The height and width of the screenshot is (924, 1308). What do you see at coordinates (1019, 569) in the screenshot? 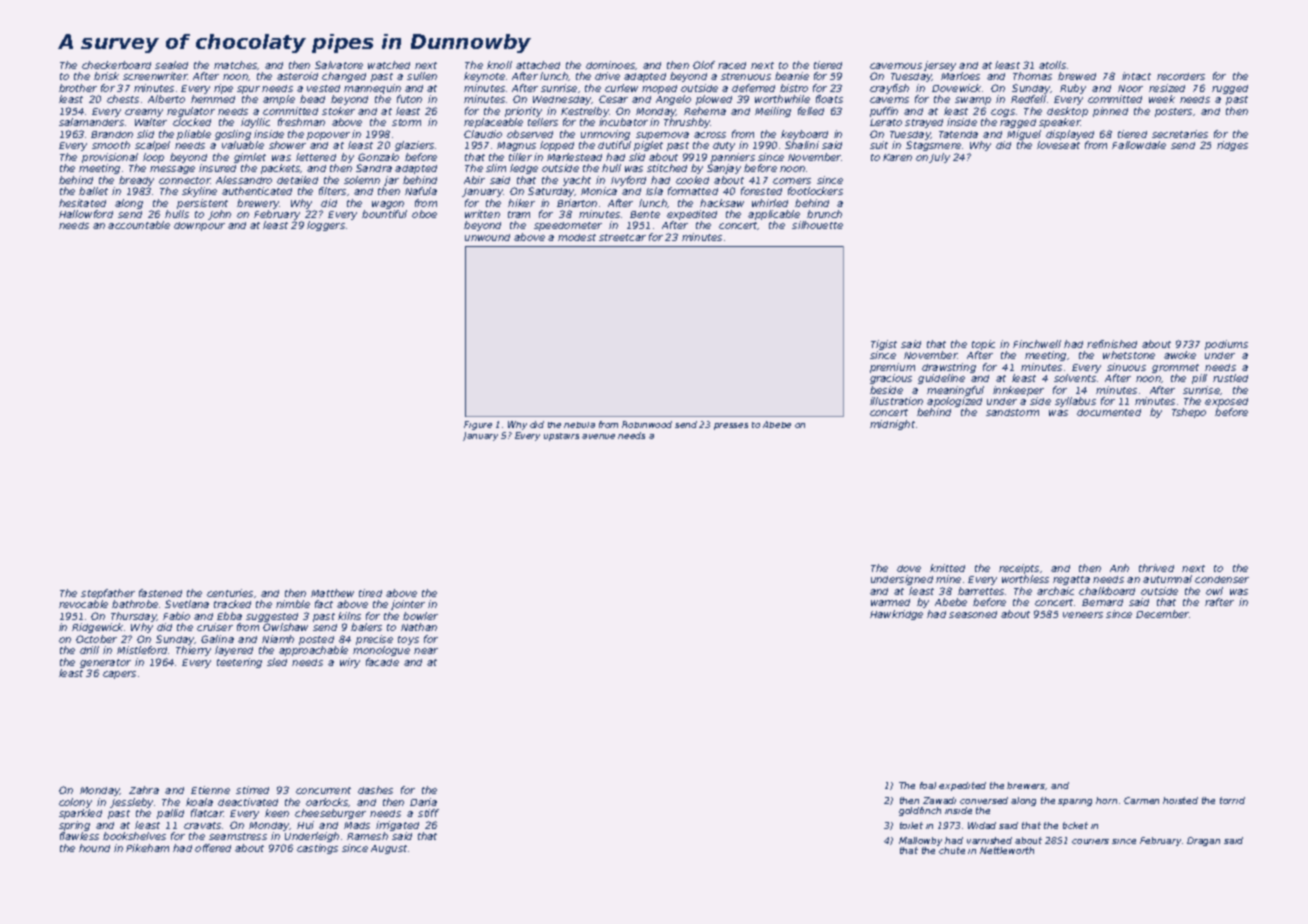
I see `receipts` at bounding box center [1019, 569].
